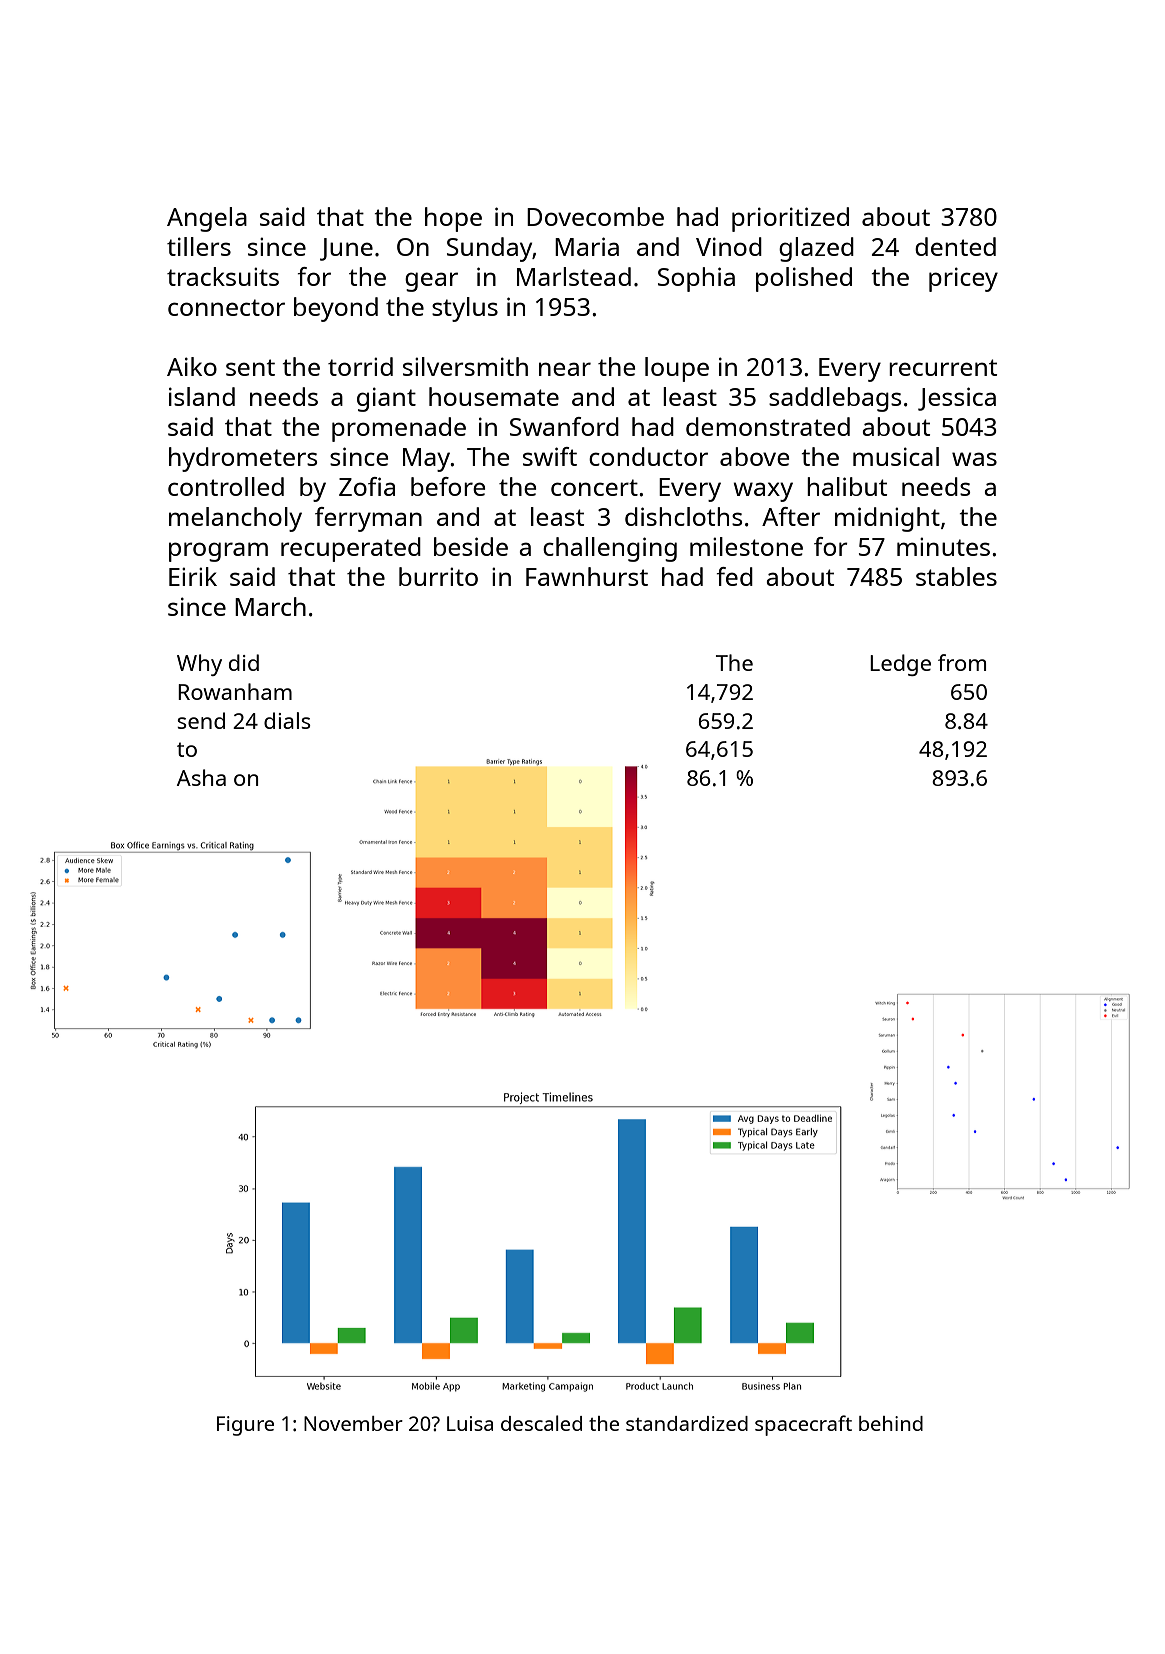 Image resolution: width=1165 pixels, height=1654 pixels. I want to click on behind, so click(891, 1423).
